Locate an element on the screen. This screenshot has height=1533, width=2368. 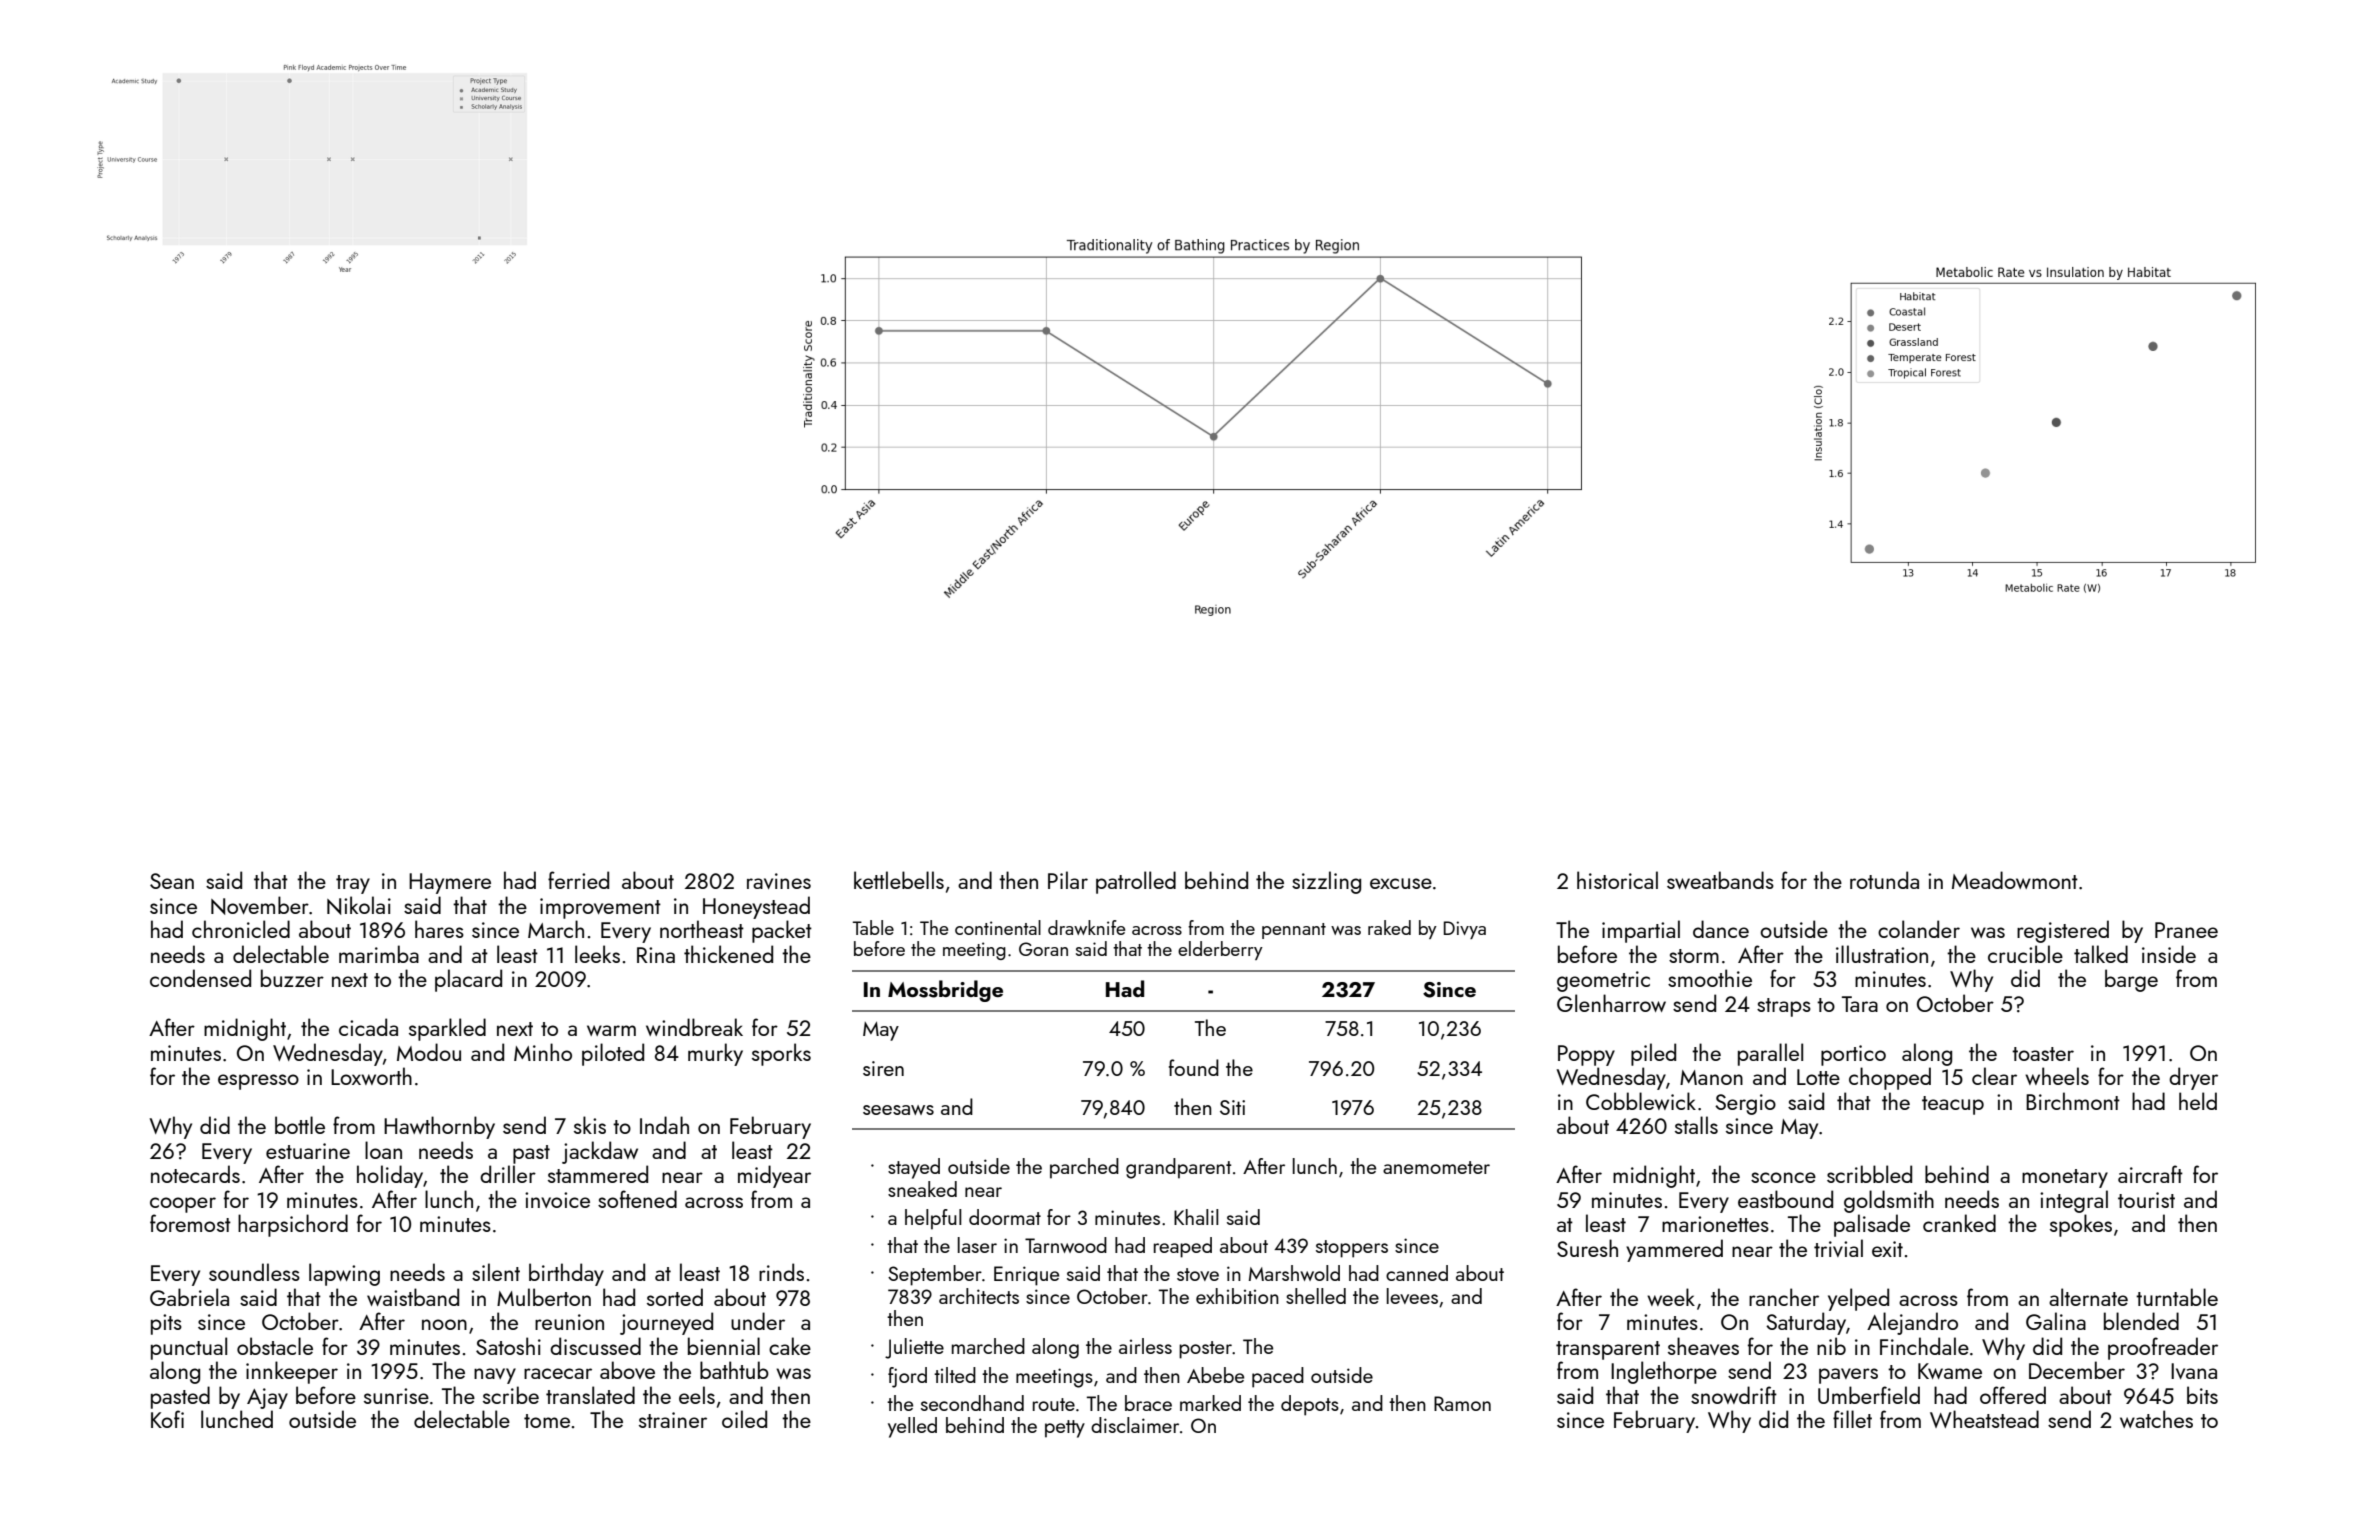
Kofi is located at coordinates (167, 1419).
